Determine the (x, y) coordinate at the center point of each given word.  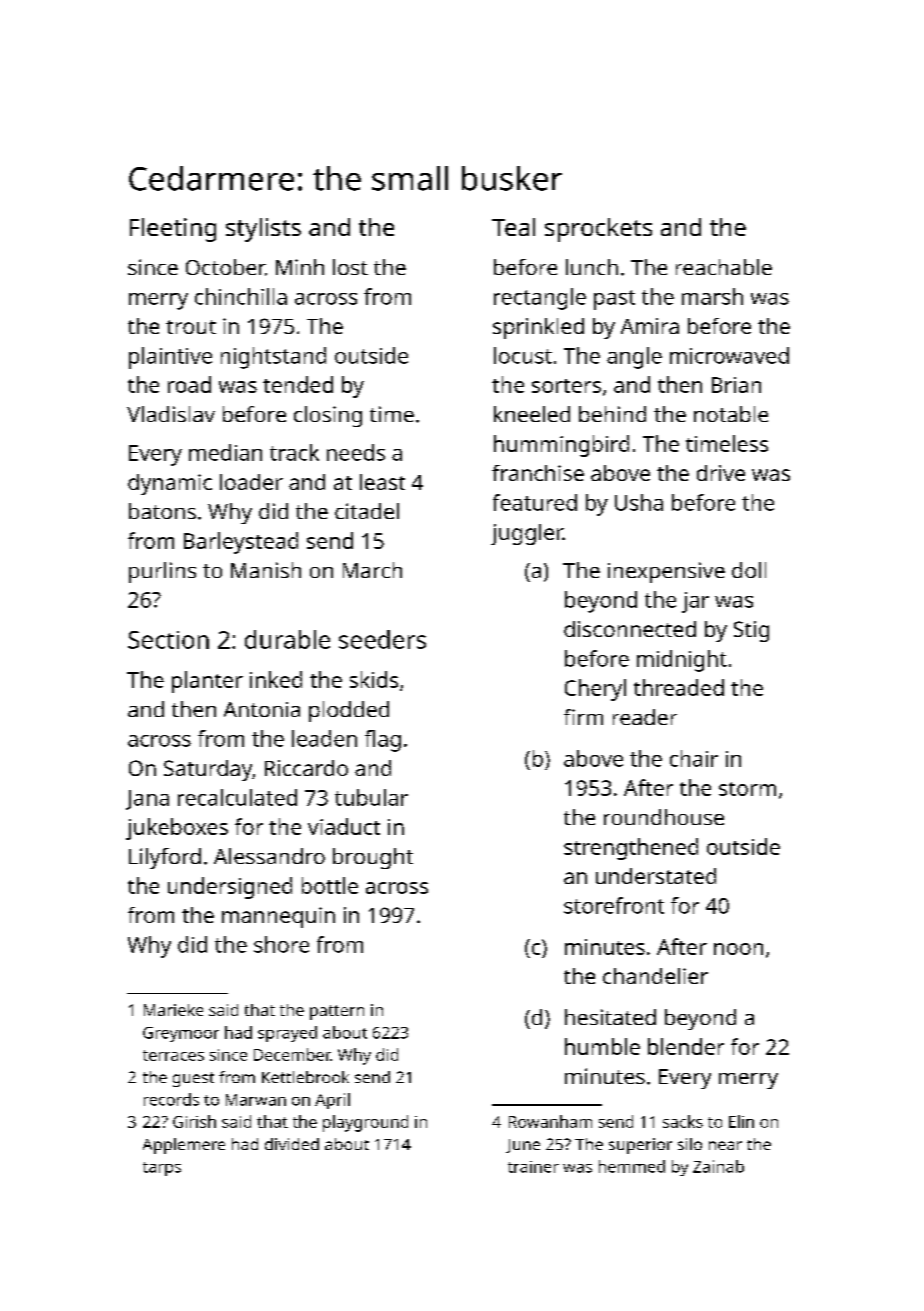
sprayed (287, 1034)
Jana (147, 800)
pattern (337, 1012)
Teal (513, 227)
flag (383, 741)
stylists (263, 230)
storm (747, 789)
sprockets (598, 230)
